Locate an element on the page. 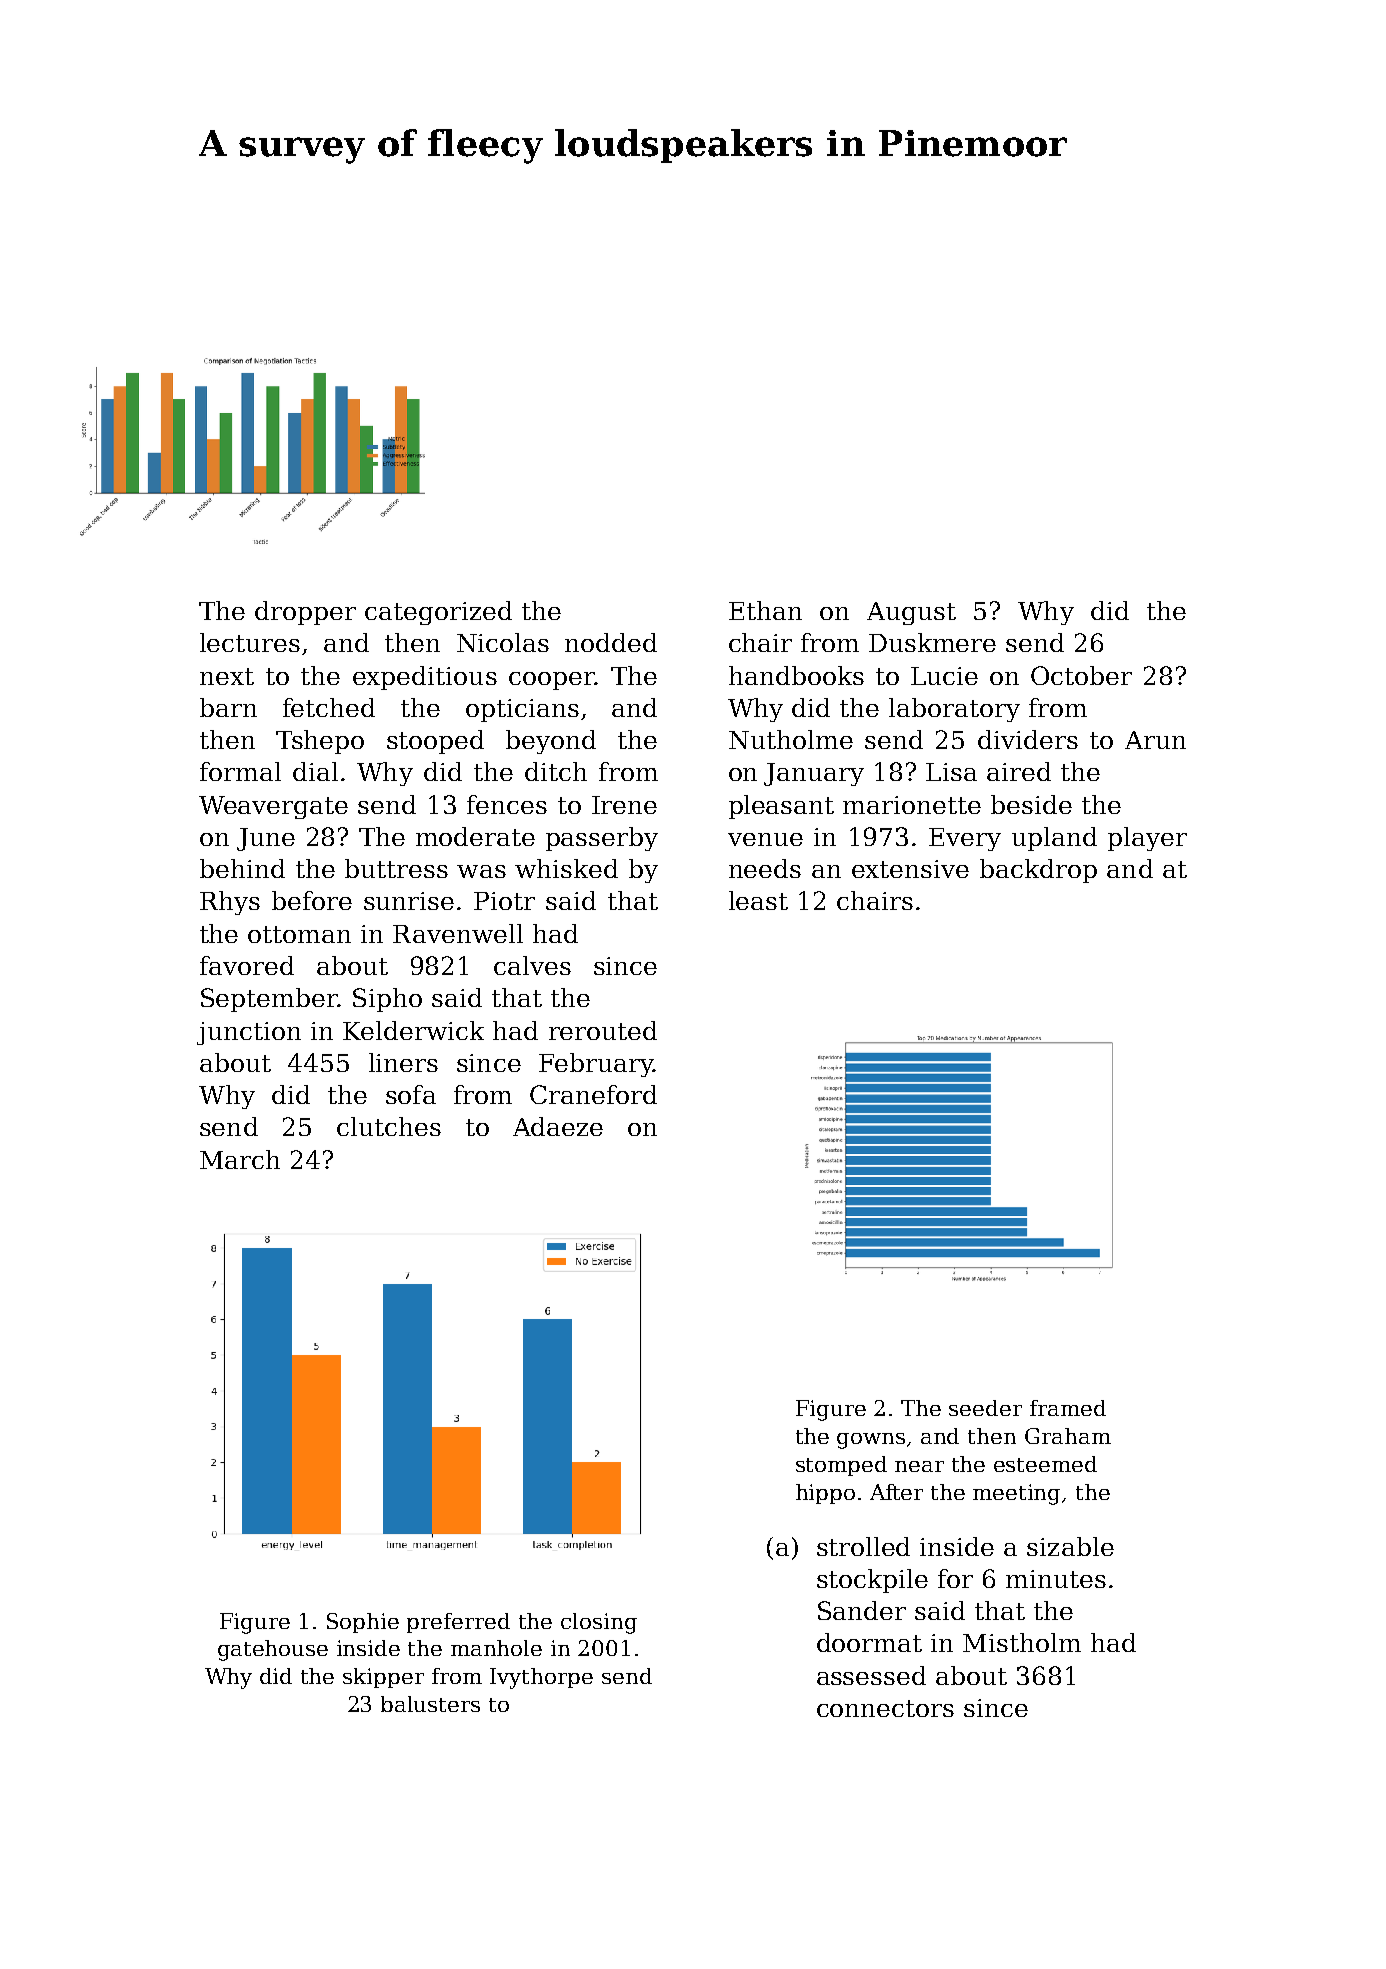  clutches is located at coordinates (389, 1126).
